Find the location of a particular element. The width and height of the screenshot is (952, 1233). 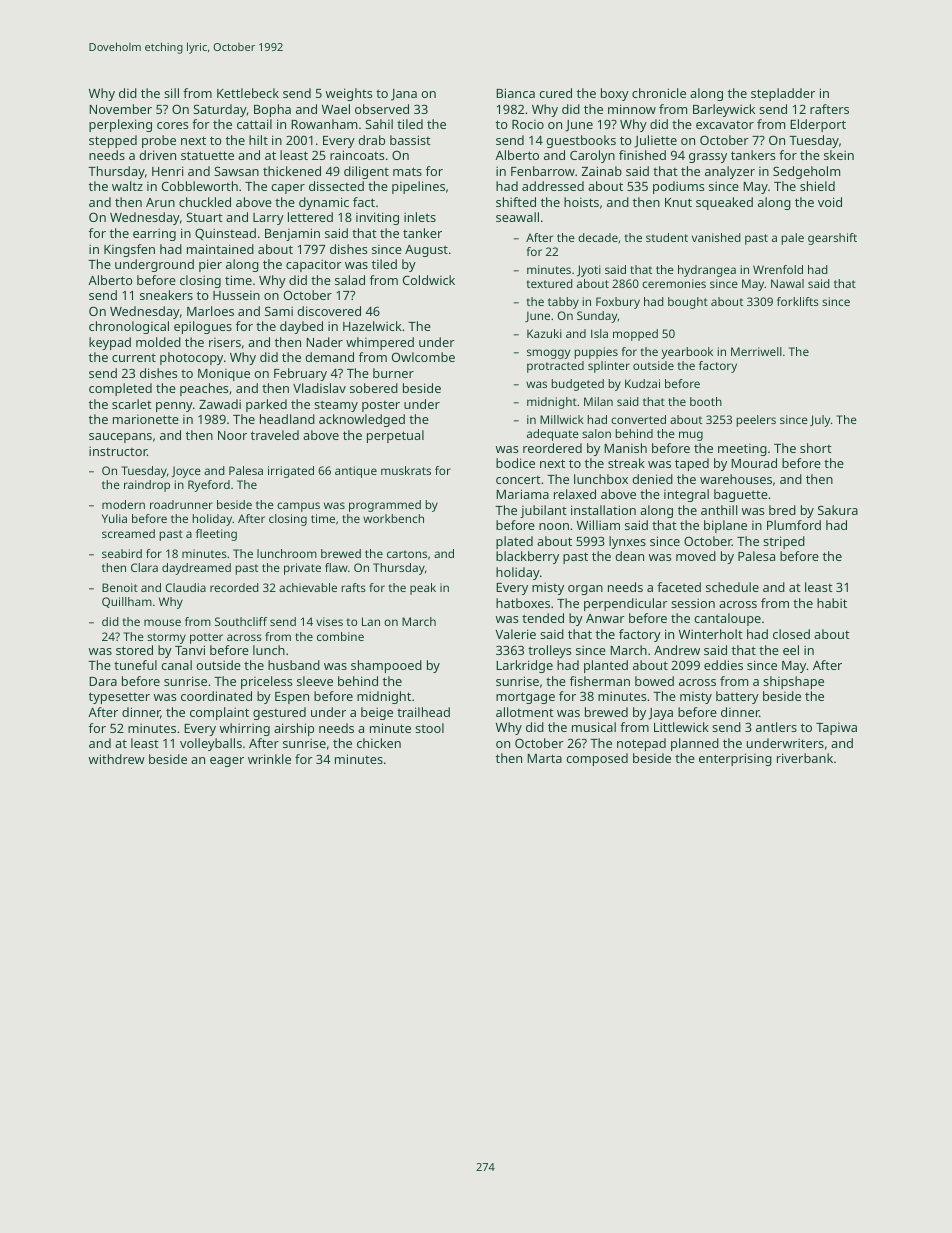

observed is located at coordinates (382, 109).
